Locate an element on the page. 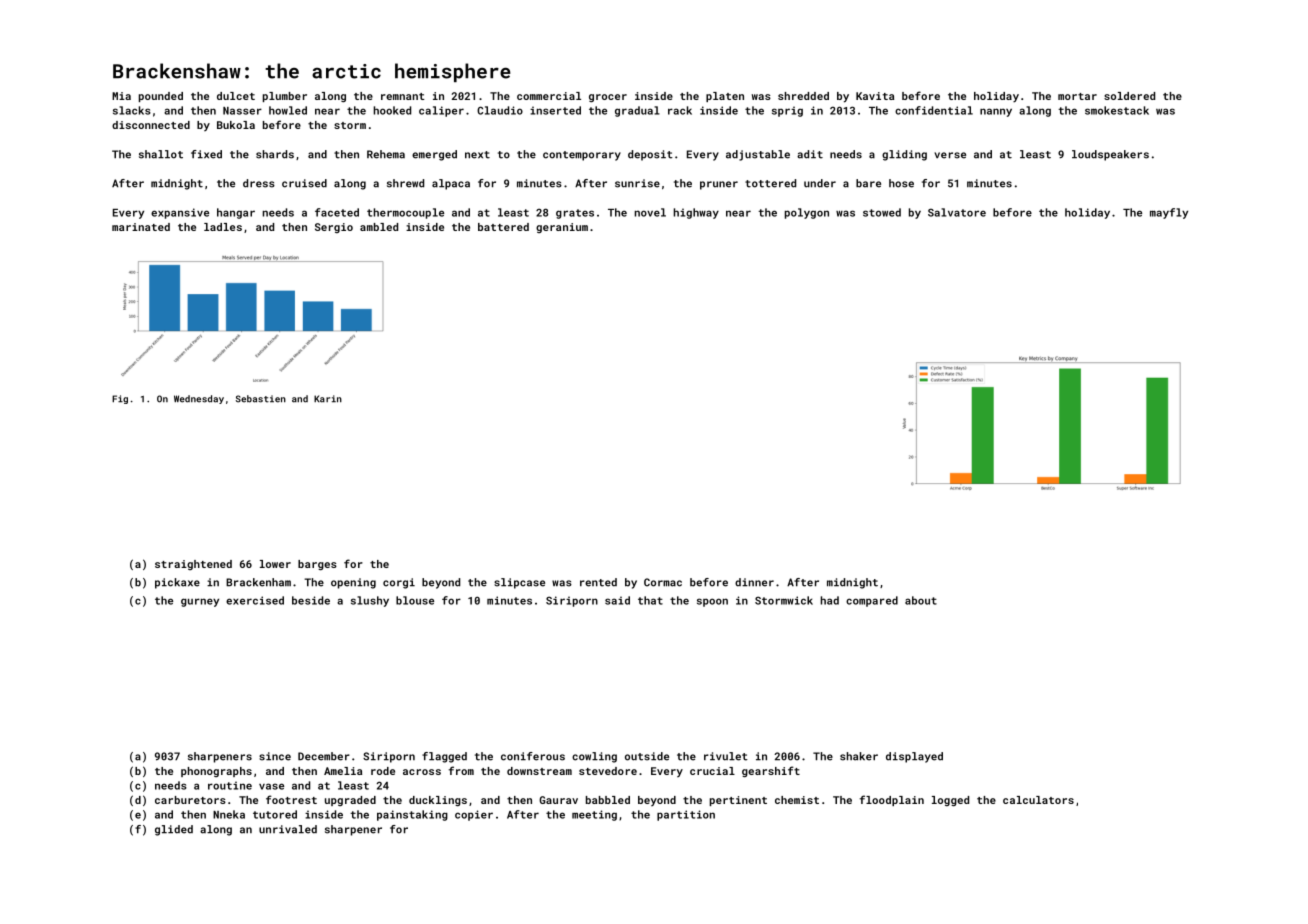  polygon is located at coordinates (807, 213).
